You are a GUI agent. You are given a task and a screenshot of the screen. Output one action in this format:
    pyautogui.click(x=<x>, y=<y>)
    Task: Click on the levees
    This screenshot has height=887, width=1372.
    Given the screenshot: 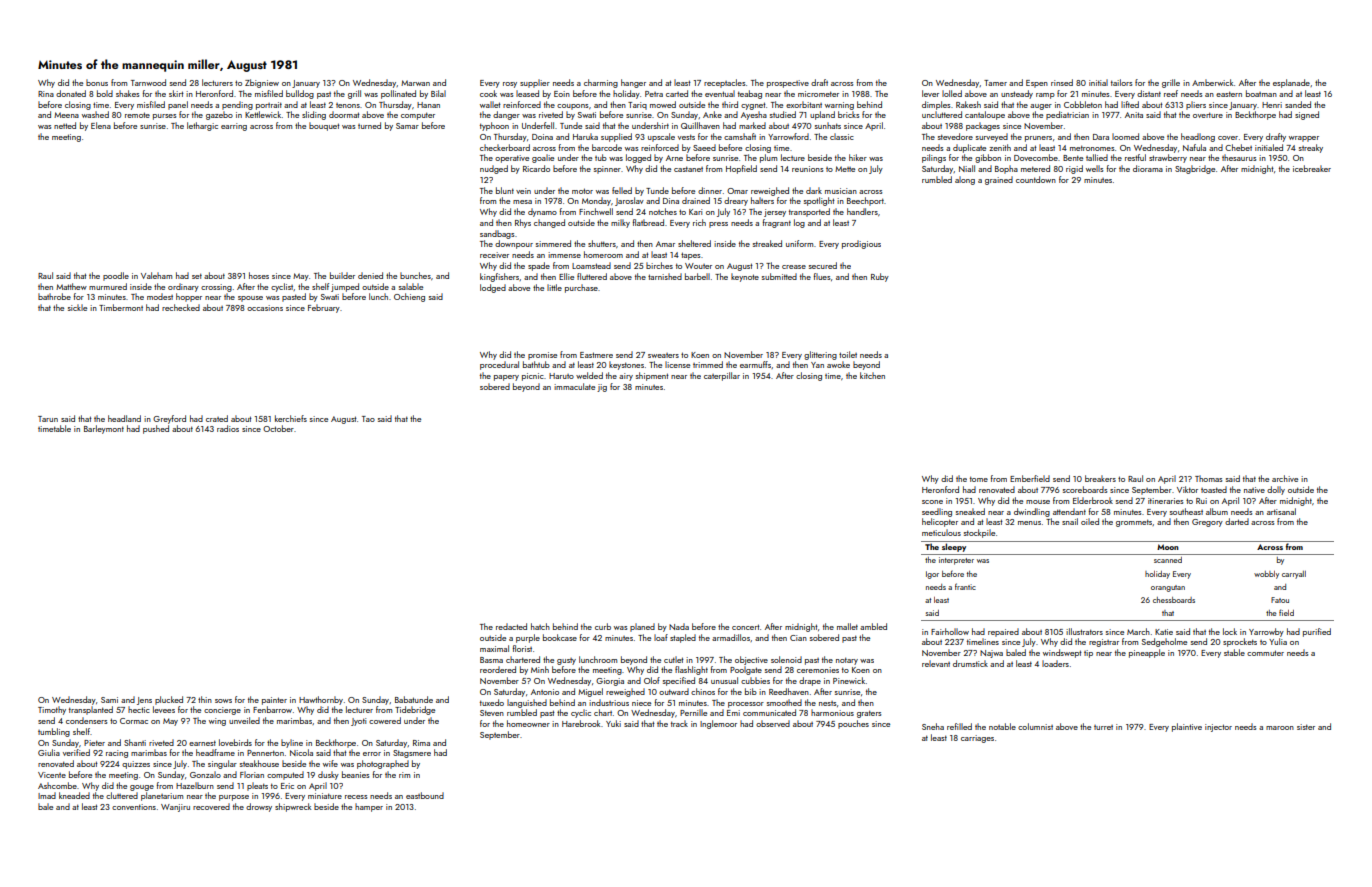 What is the action you would take?
    pyautogui.click(x=164, y=709)
